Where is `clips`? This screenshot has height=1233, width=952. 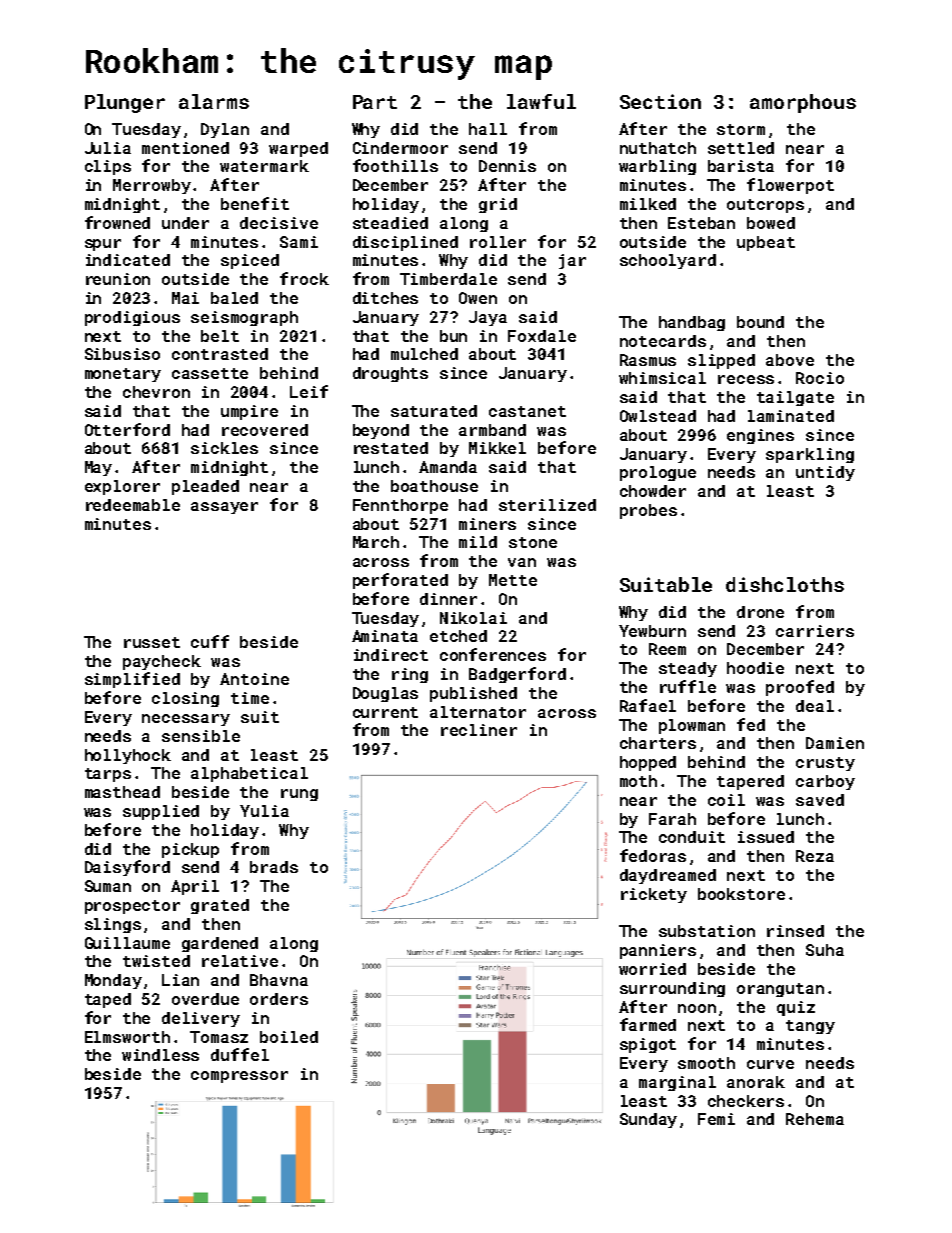
clips is located at coordinates (108, 167).
